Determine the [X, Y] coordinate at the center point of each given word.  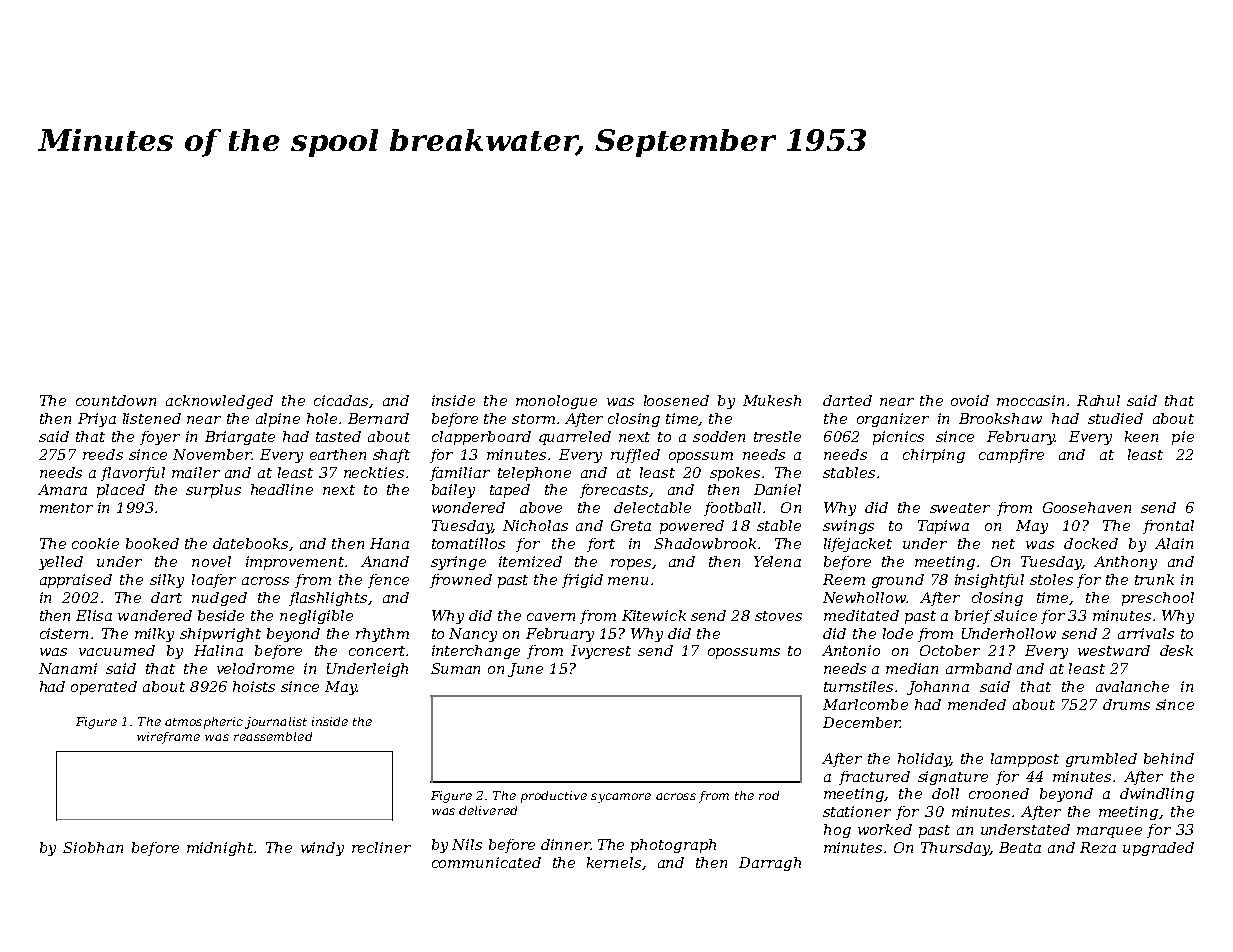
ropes [631, 564]
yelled [61, 563]
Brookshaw [1000, 418]
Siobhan [93, 847]
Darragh [770, 864]
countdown [116, 400]
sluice [1015, 615]
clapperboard [481, 438]
